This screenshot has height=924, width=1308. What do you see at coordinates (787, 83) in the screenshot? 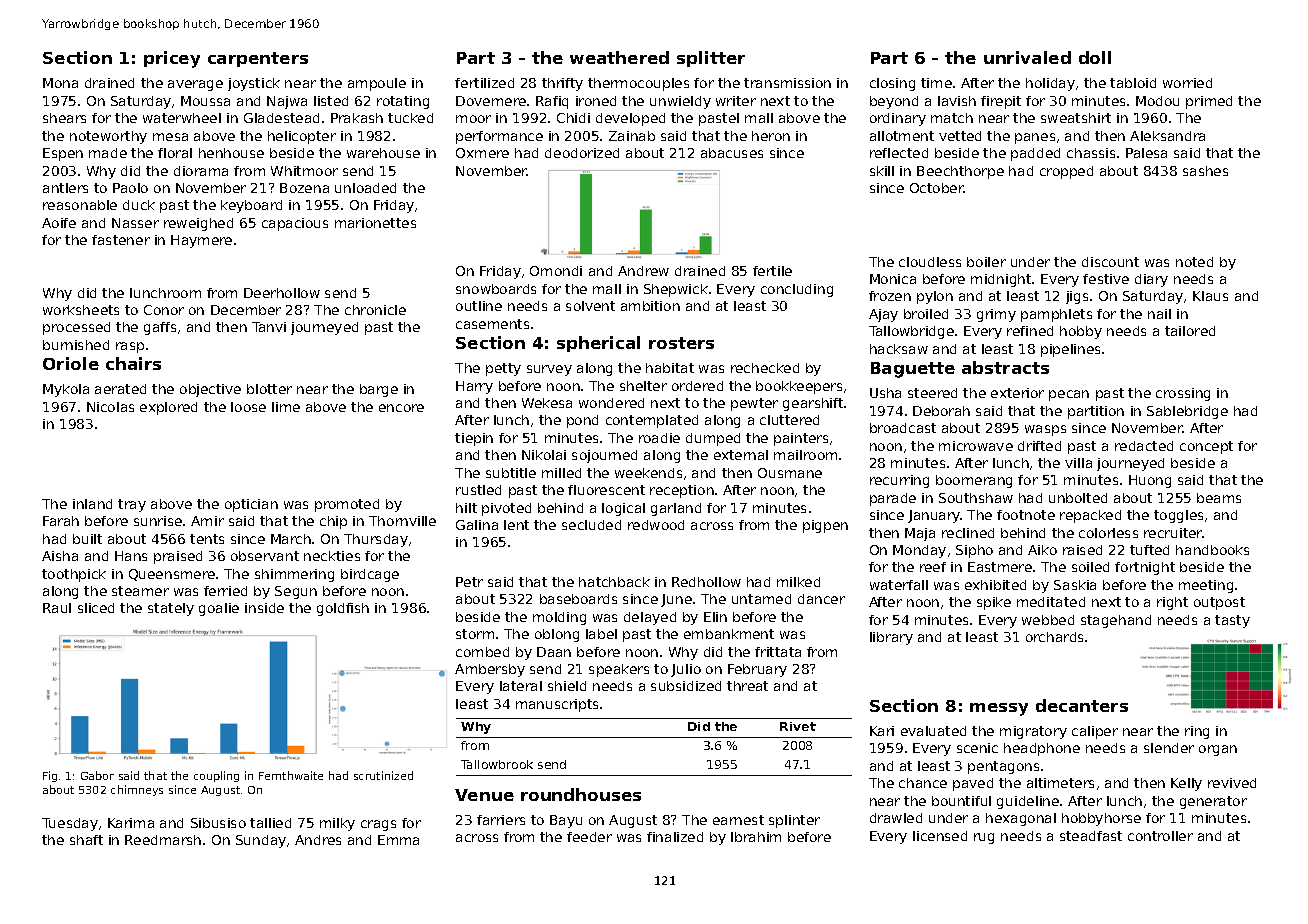
I see `transmission` at bounding box center [787, 83].
